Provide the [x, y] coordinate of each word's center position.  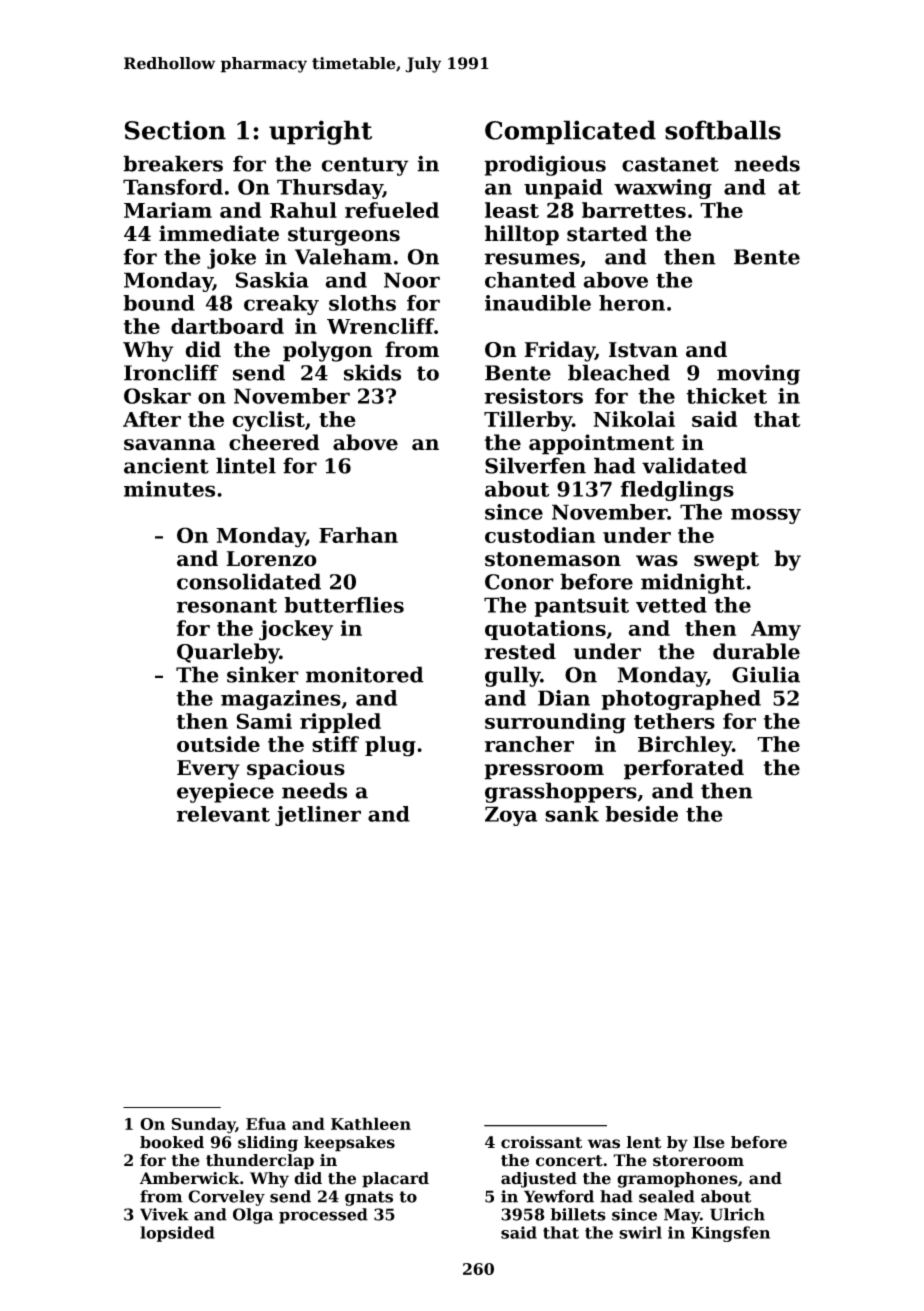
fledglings [677, 491]
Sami [264, 721]
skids [372, 372]
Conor [519, 582]
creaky [281, 305]
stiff [335, 744]
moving [758, 374]
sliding [268, 1144]
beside [641, 814]
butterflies [344, 605]
